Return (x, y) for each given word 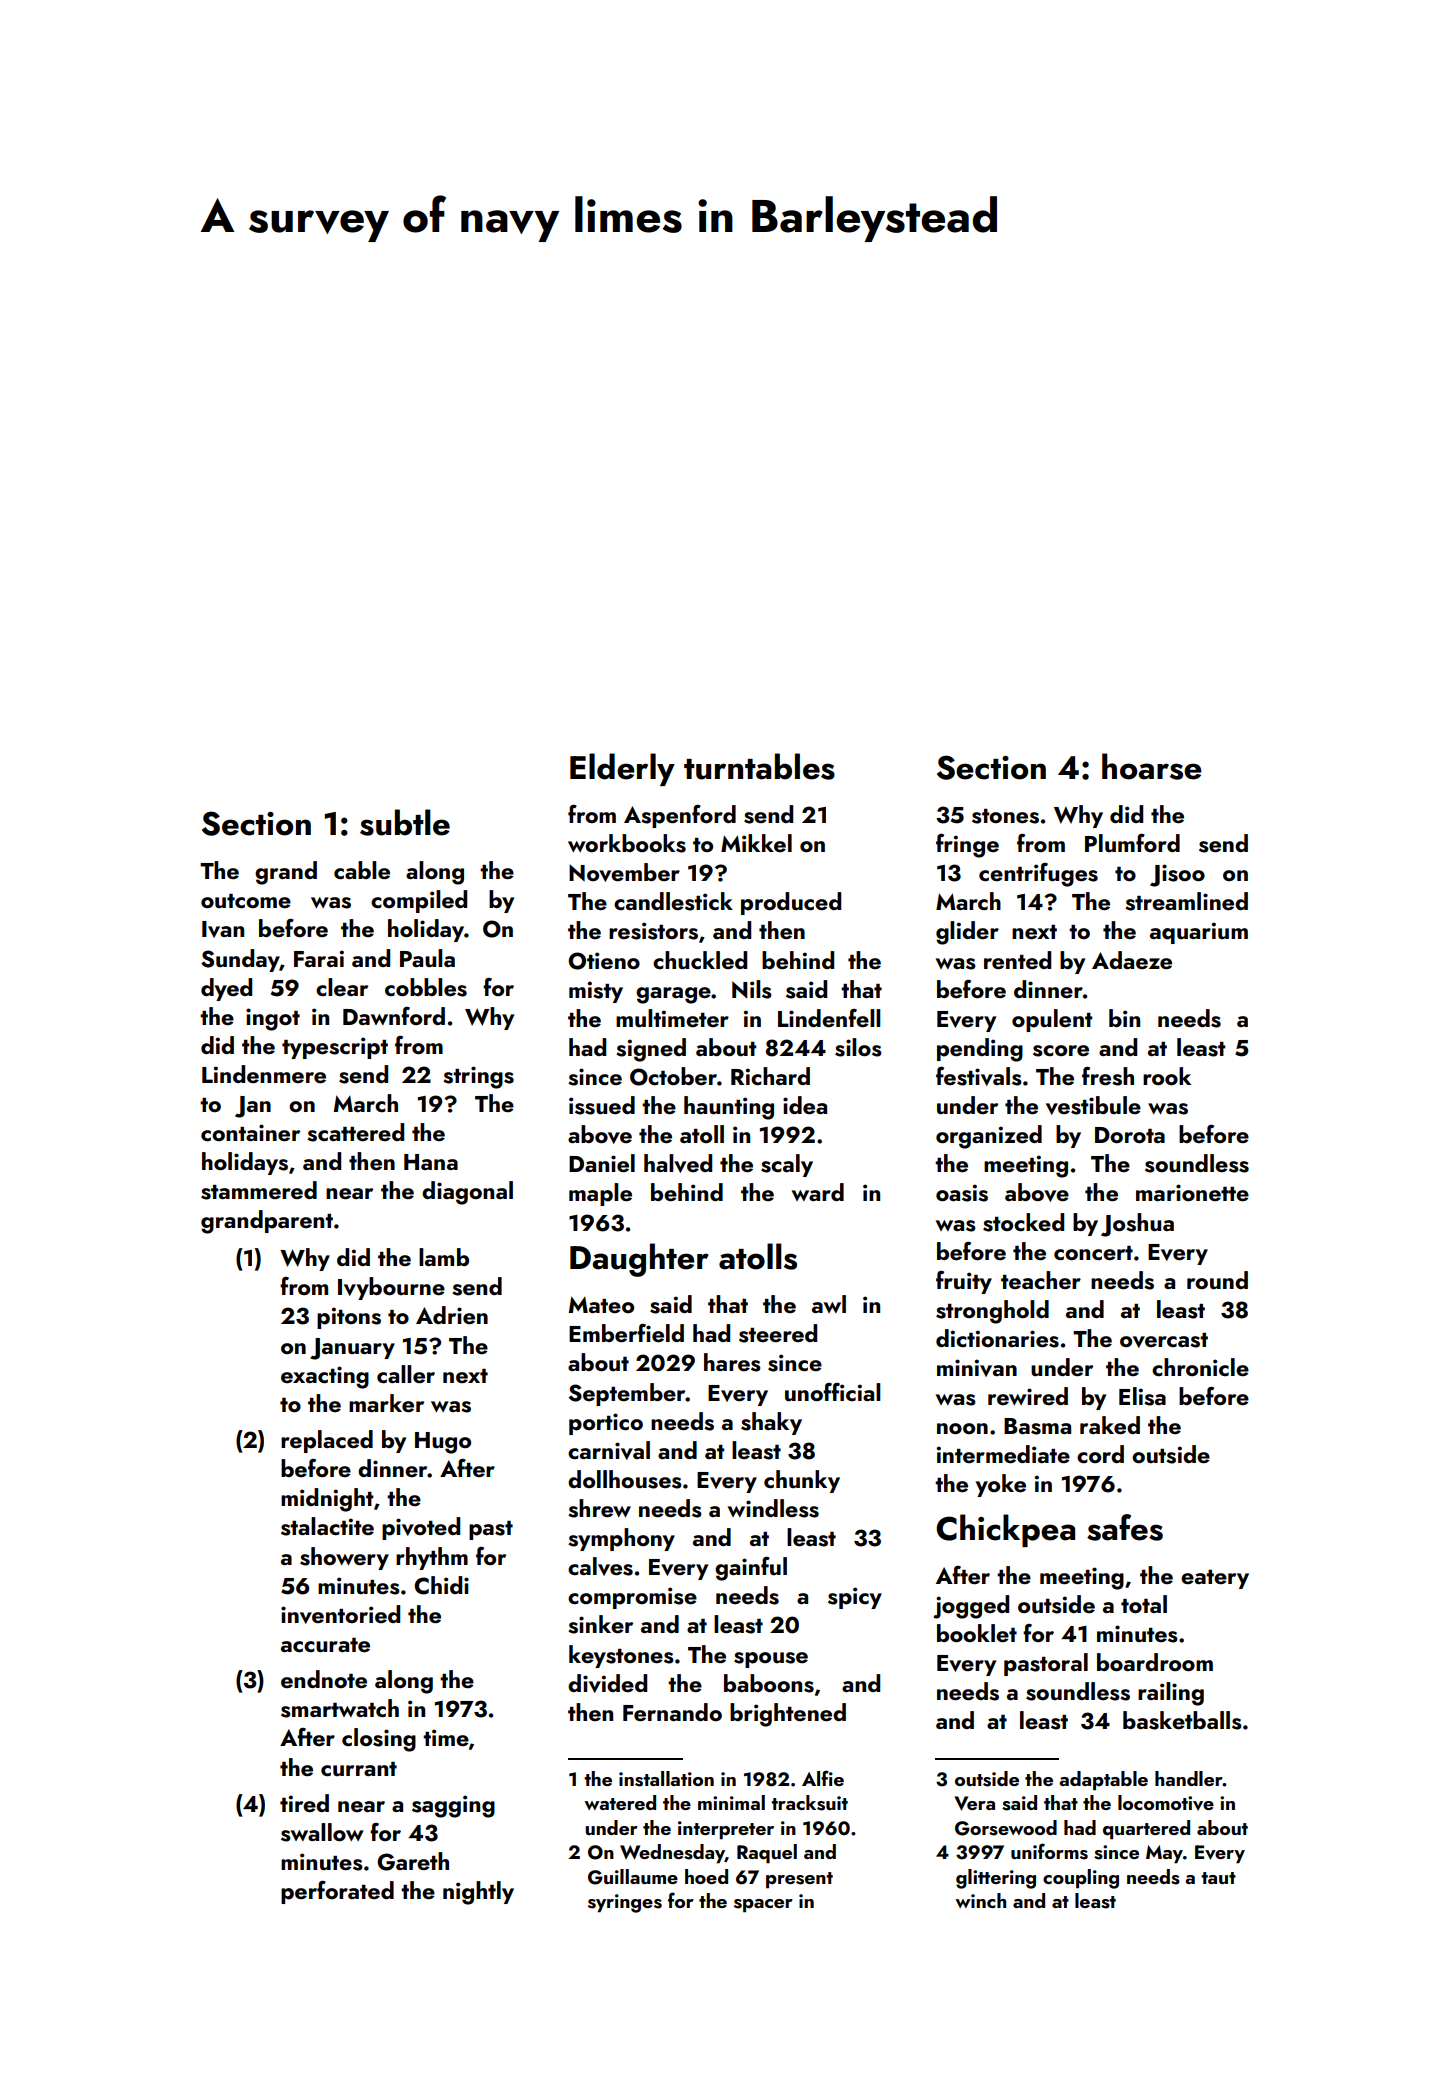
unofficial (832, 1392)
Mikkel (756, 843)
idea (805, 1105)
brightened (788, 1715)
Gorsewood (1006, 1828)
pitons (349, 1318)
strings (478, 1077)
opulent (1052, 1020)
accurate (325, 1645)
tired (304, 1803)
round (1217, 1280)
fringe (967, 846)
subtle (405, 822)
